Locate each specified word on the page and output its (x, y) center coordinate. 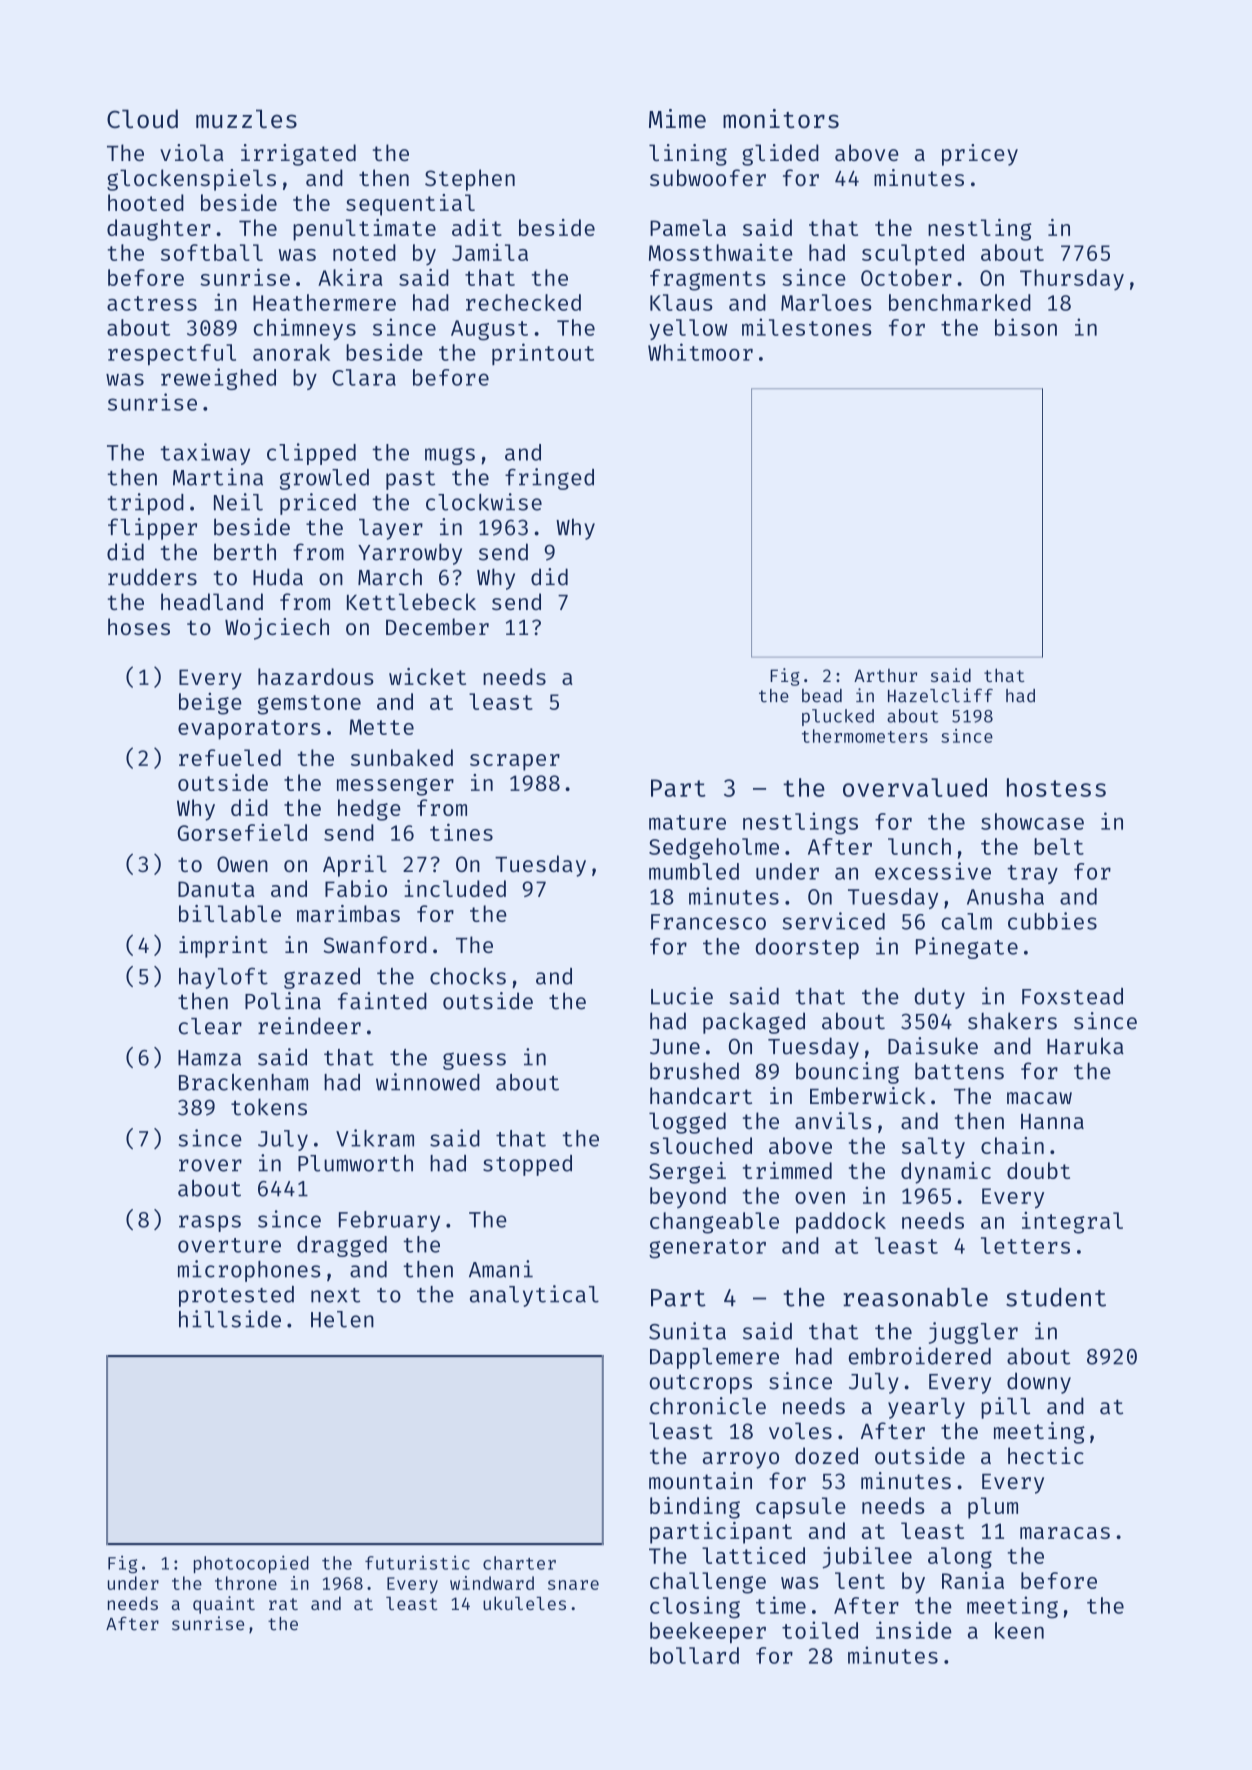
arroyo (741, 1460)
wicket (427, 676)
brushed (694, 1071)
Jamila (490, 252)
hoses (139, 626)
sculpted (913, 255)
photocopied (251, 1564)
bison (1026, 327)
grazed (322, 978)
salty (933, 1148)
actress (152, 303)
